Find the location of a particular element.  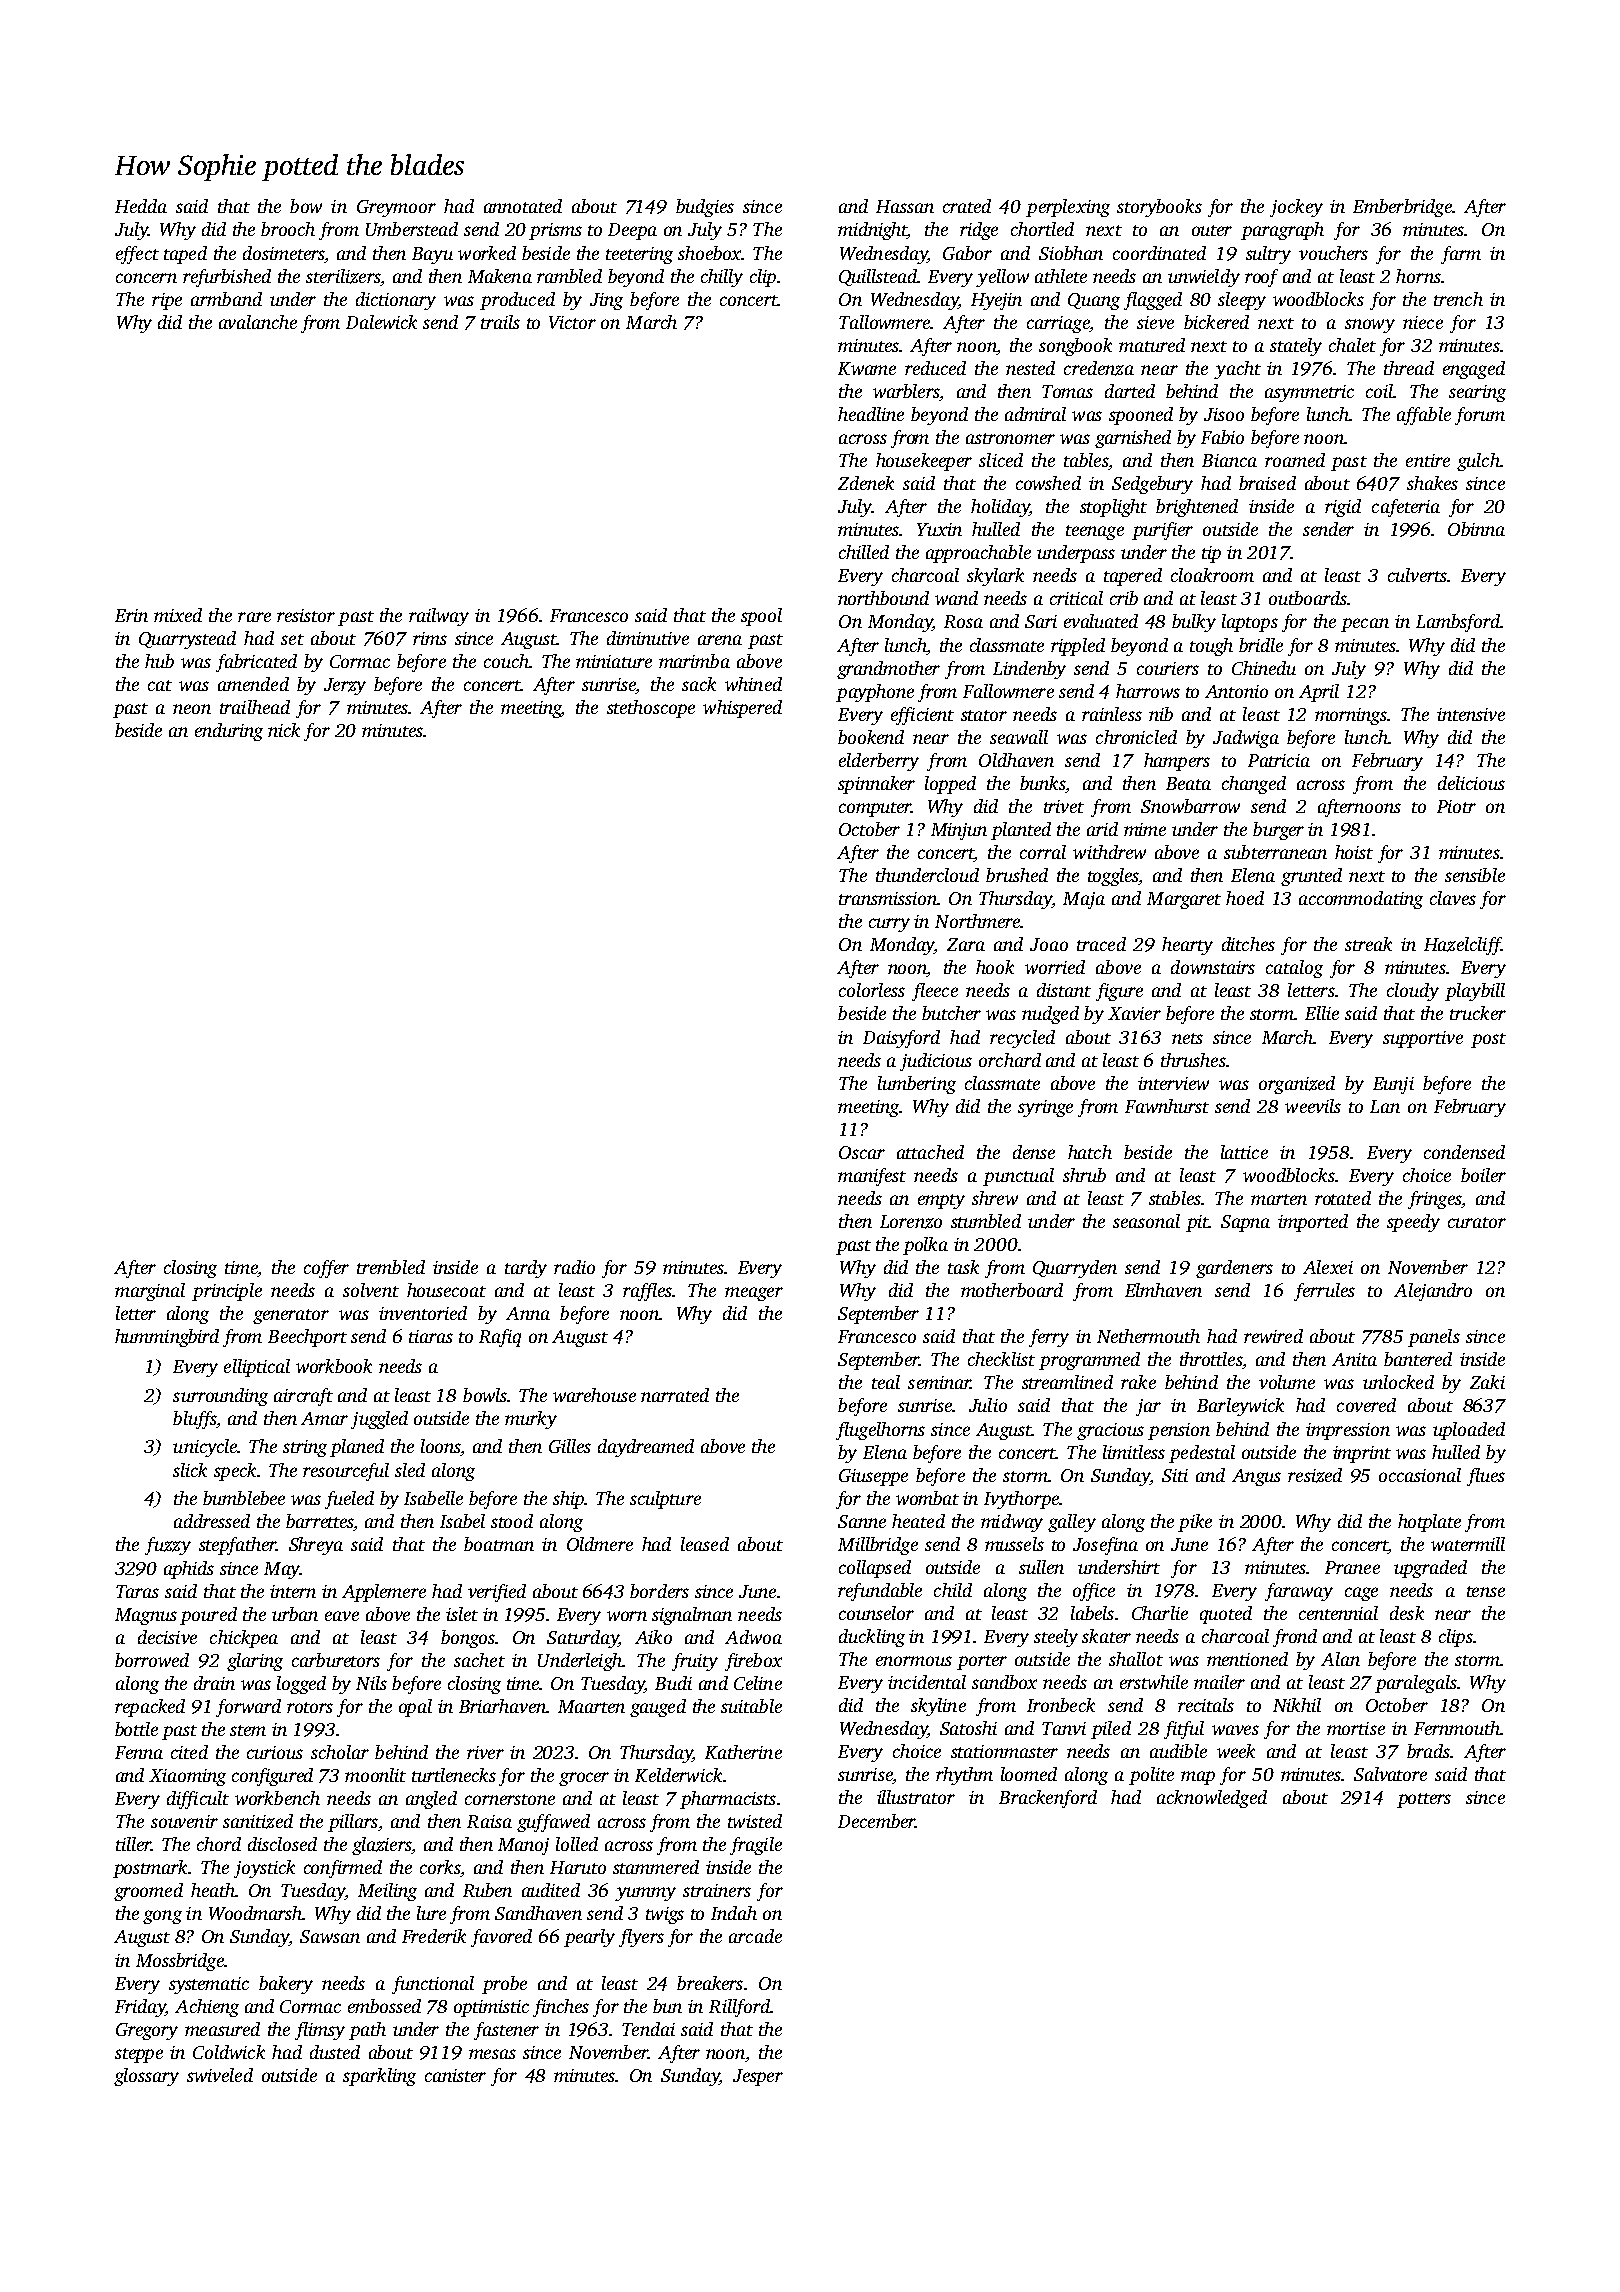

chilly is located at coordinates (722, 278).
